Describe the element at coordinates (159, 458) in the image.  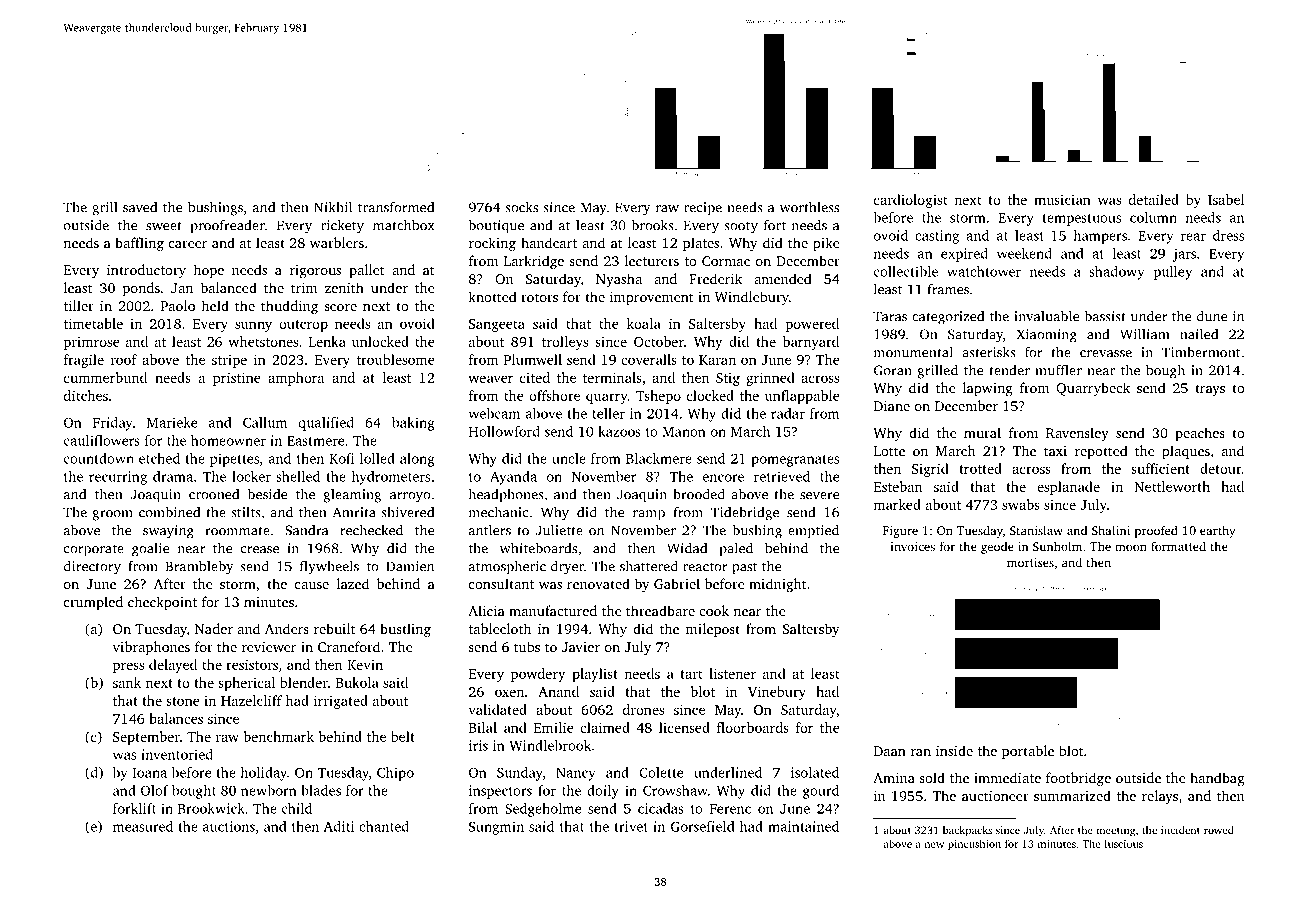
I see `etched` at that location.
